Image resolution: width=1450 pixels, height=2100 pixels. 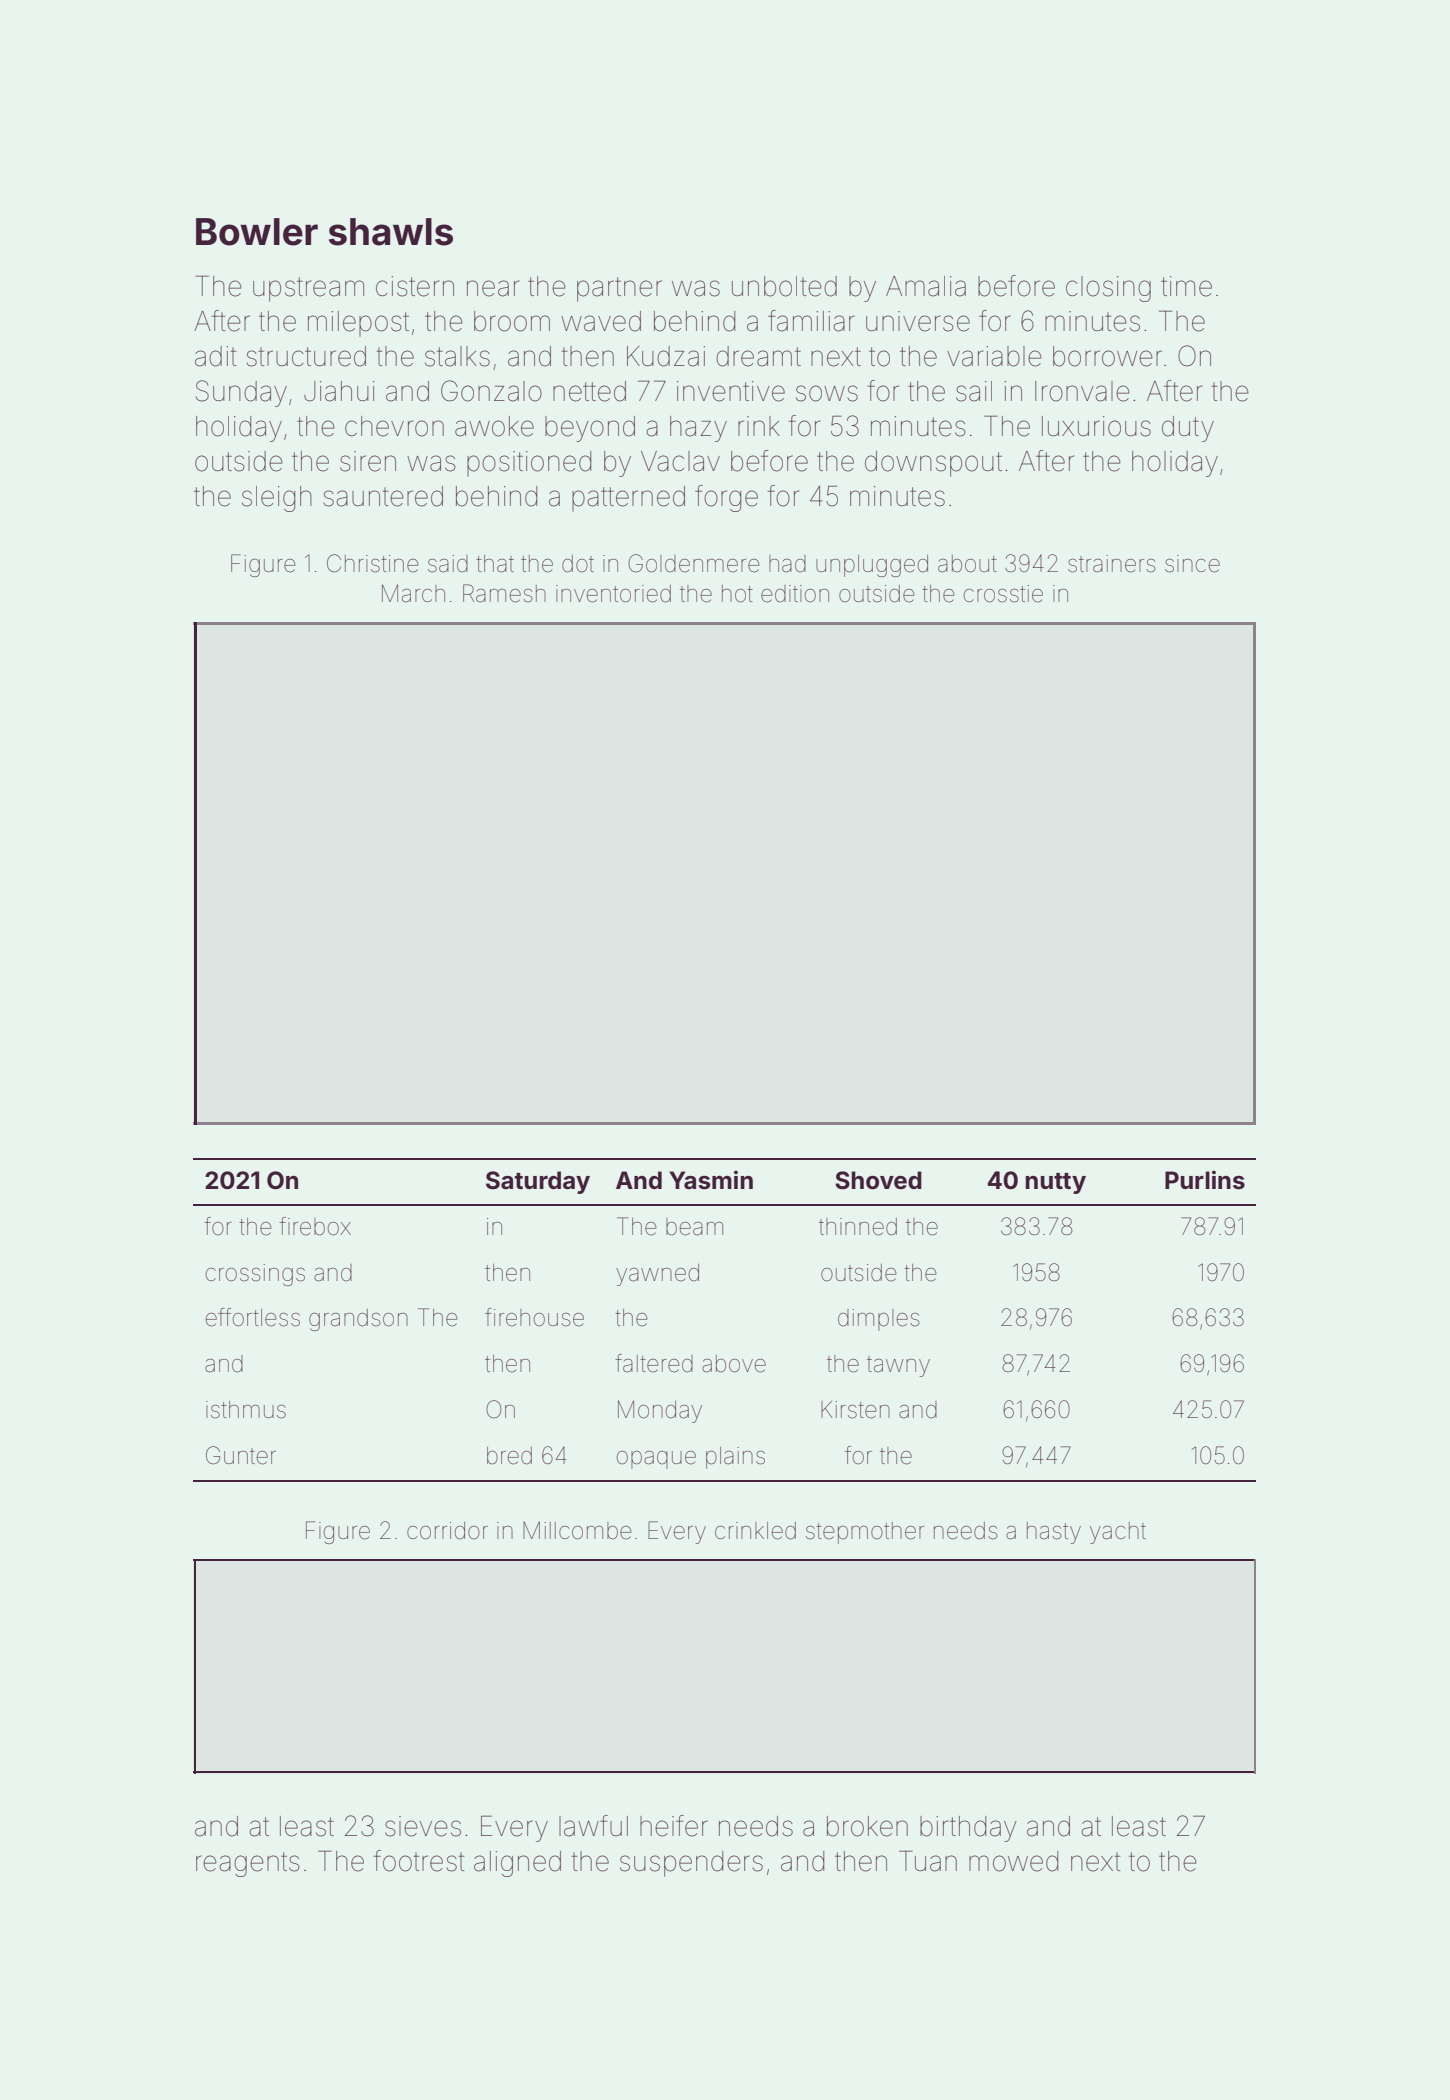 What do you see at coordinates (1108, 289) in the screenshot?
I see `closing` at bounding box center [1108, 289].
